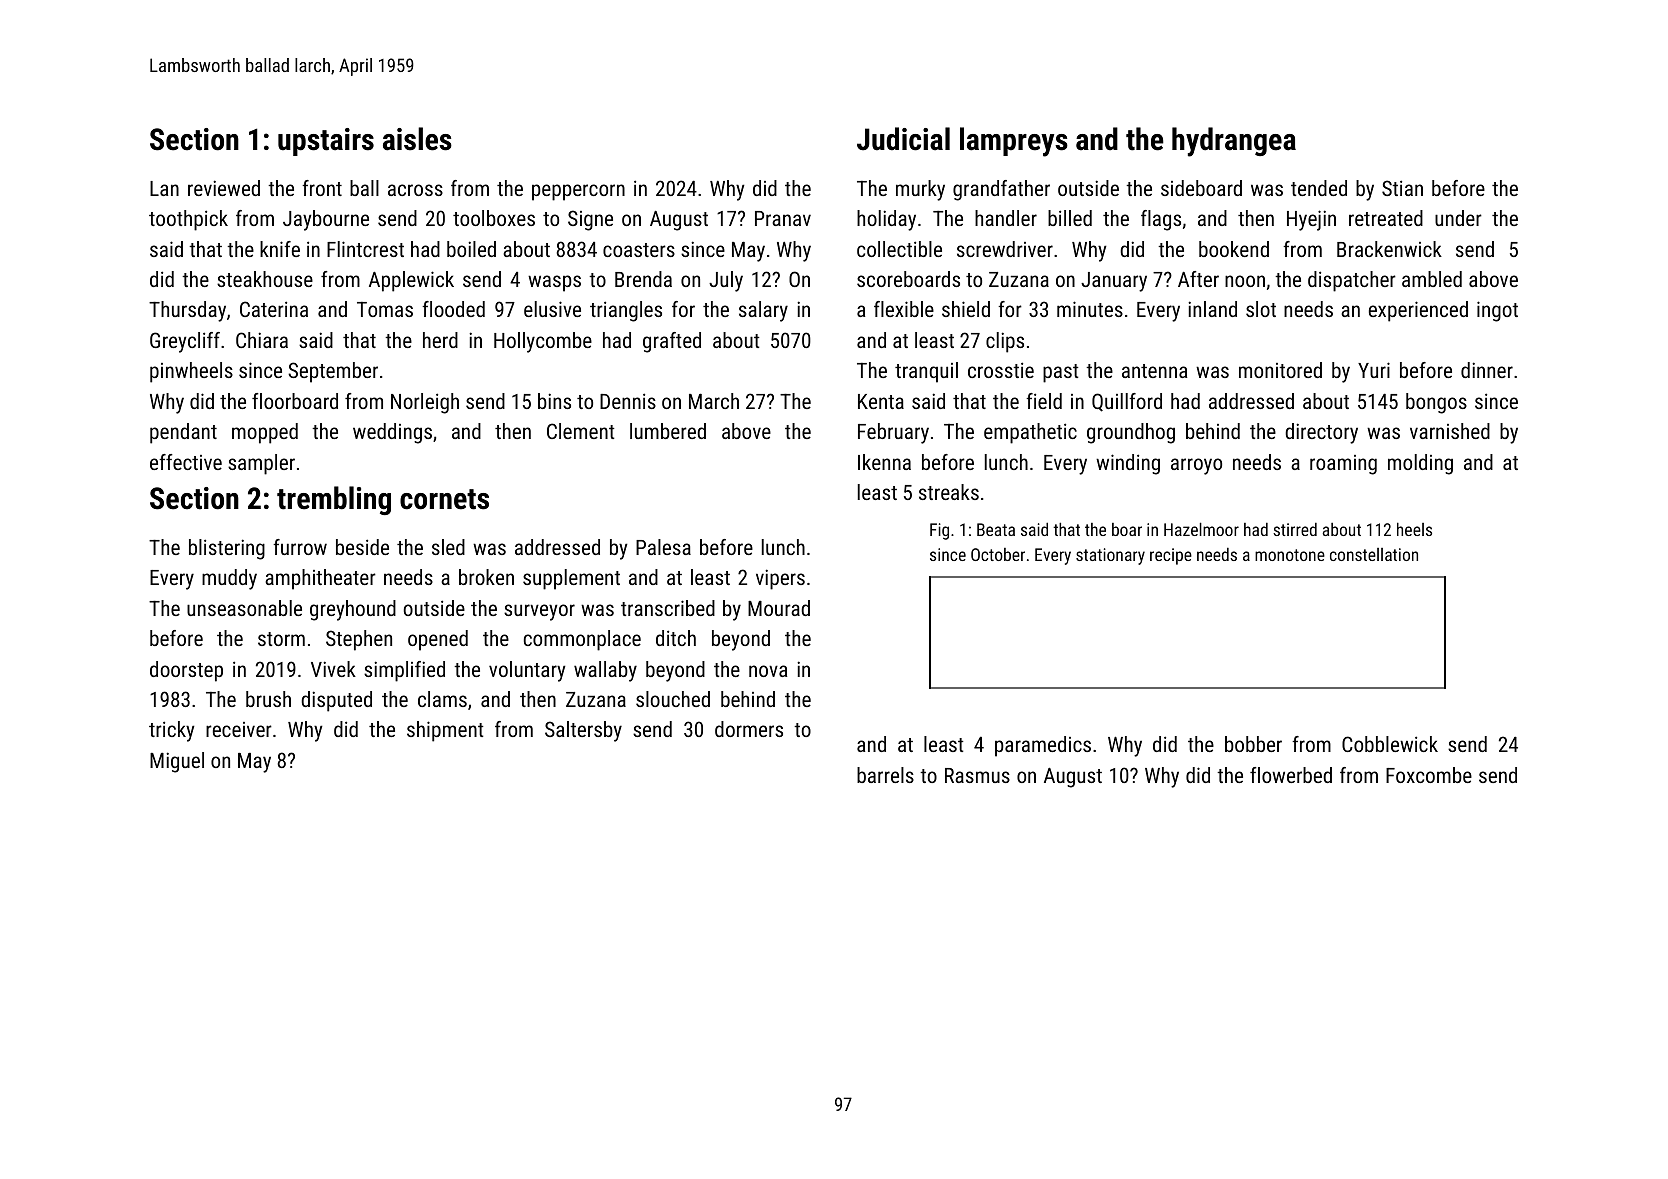 This screenshot has width=1668, height=1179. What do you see at coordinates (886, 220) in the screenshot?
I see `holiday` at bounding box center [886, 220].
